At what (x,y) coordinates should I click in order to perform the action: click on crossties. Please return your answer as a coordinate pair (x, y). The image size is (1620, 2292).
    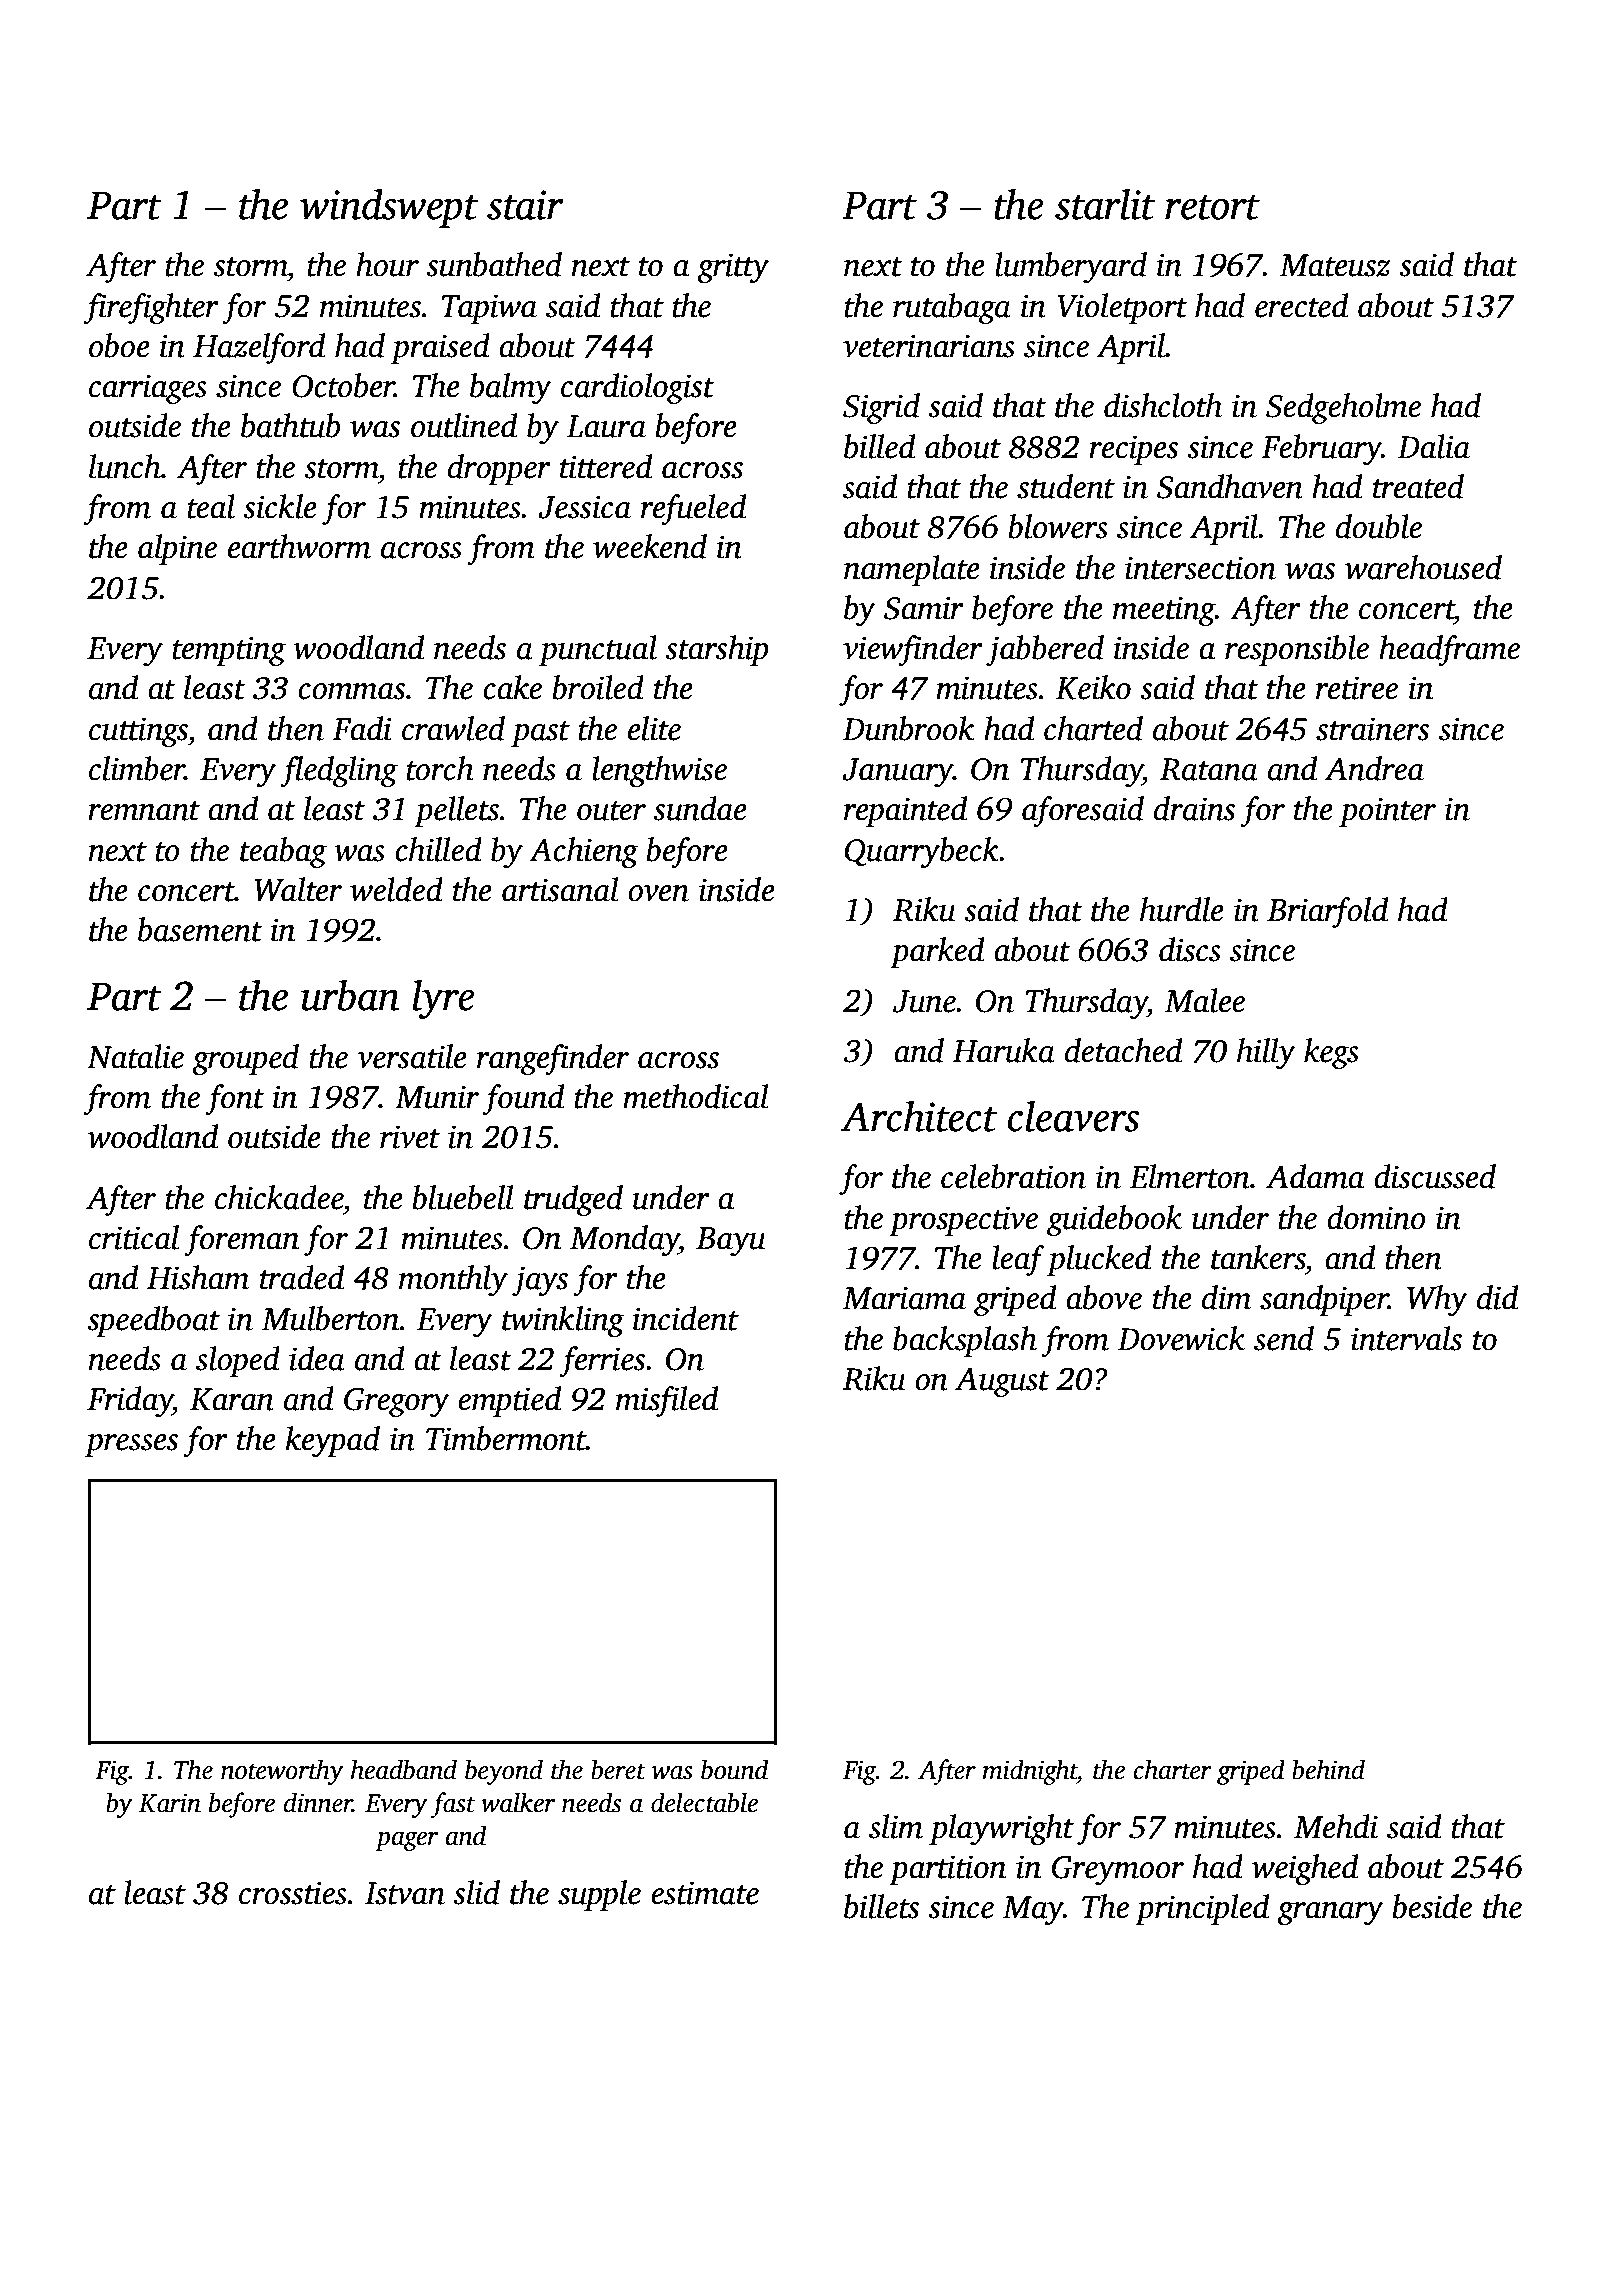
    Looking at the image, I should click on (293, 1893).
